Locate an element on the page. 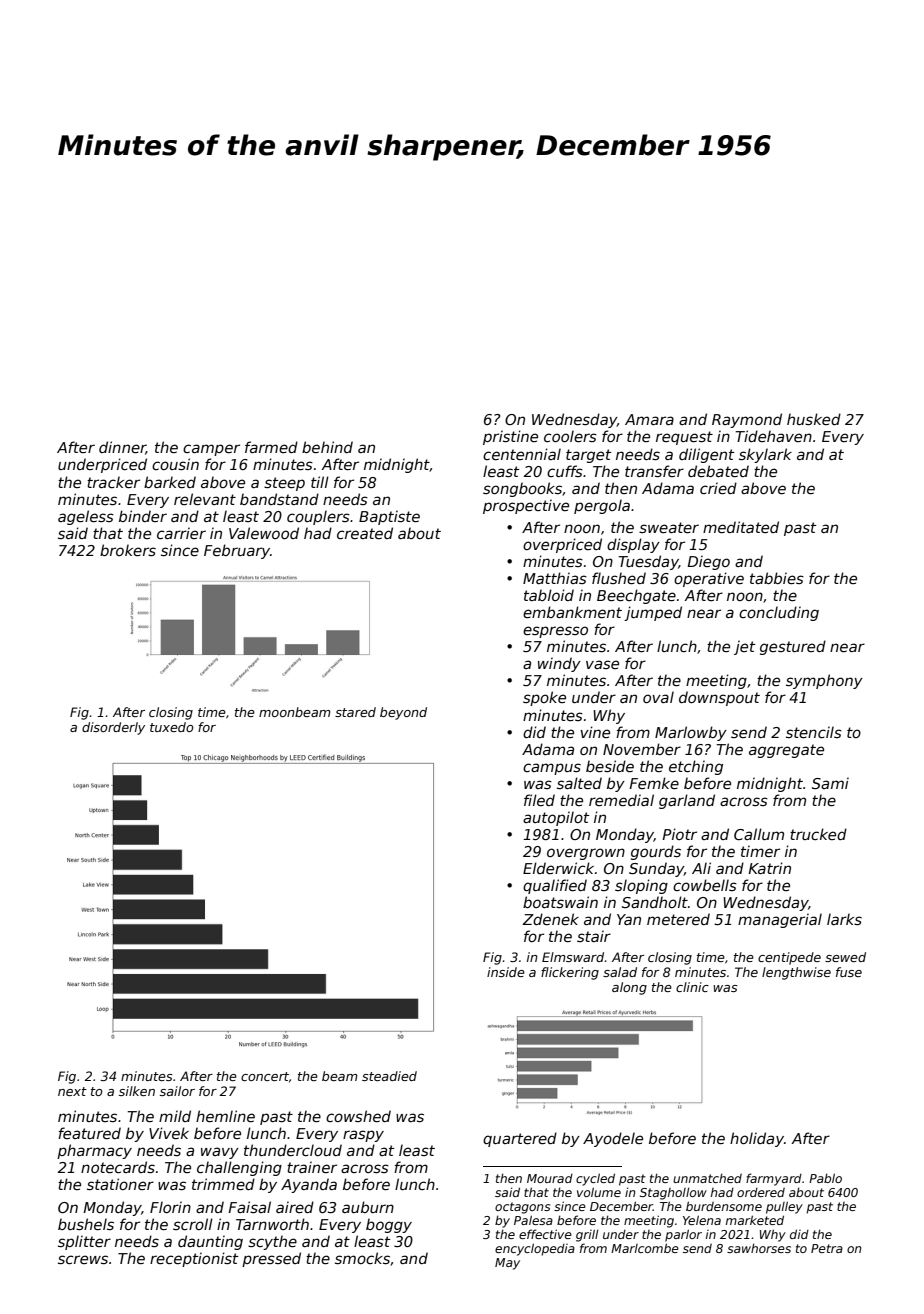 The image size is (924, 1314). tuxedo is located at coordinates (172, 727).
